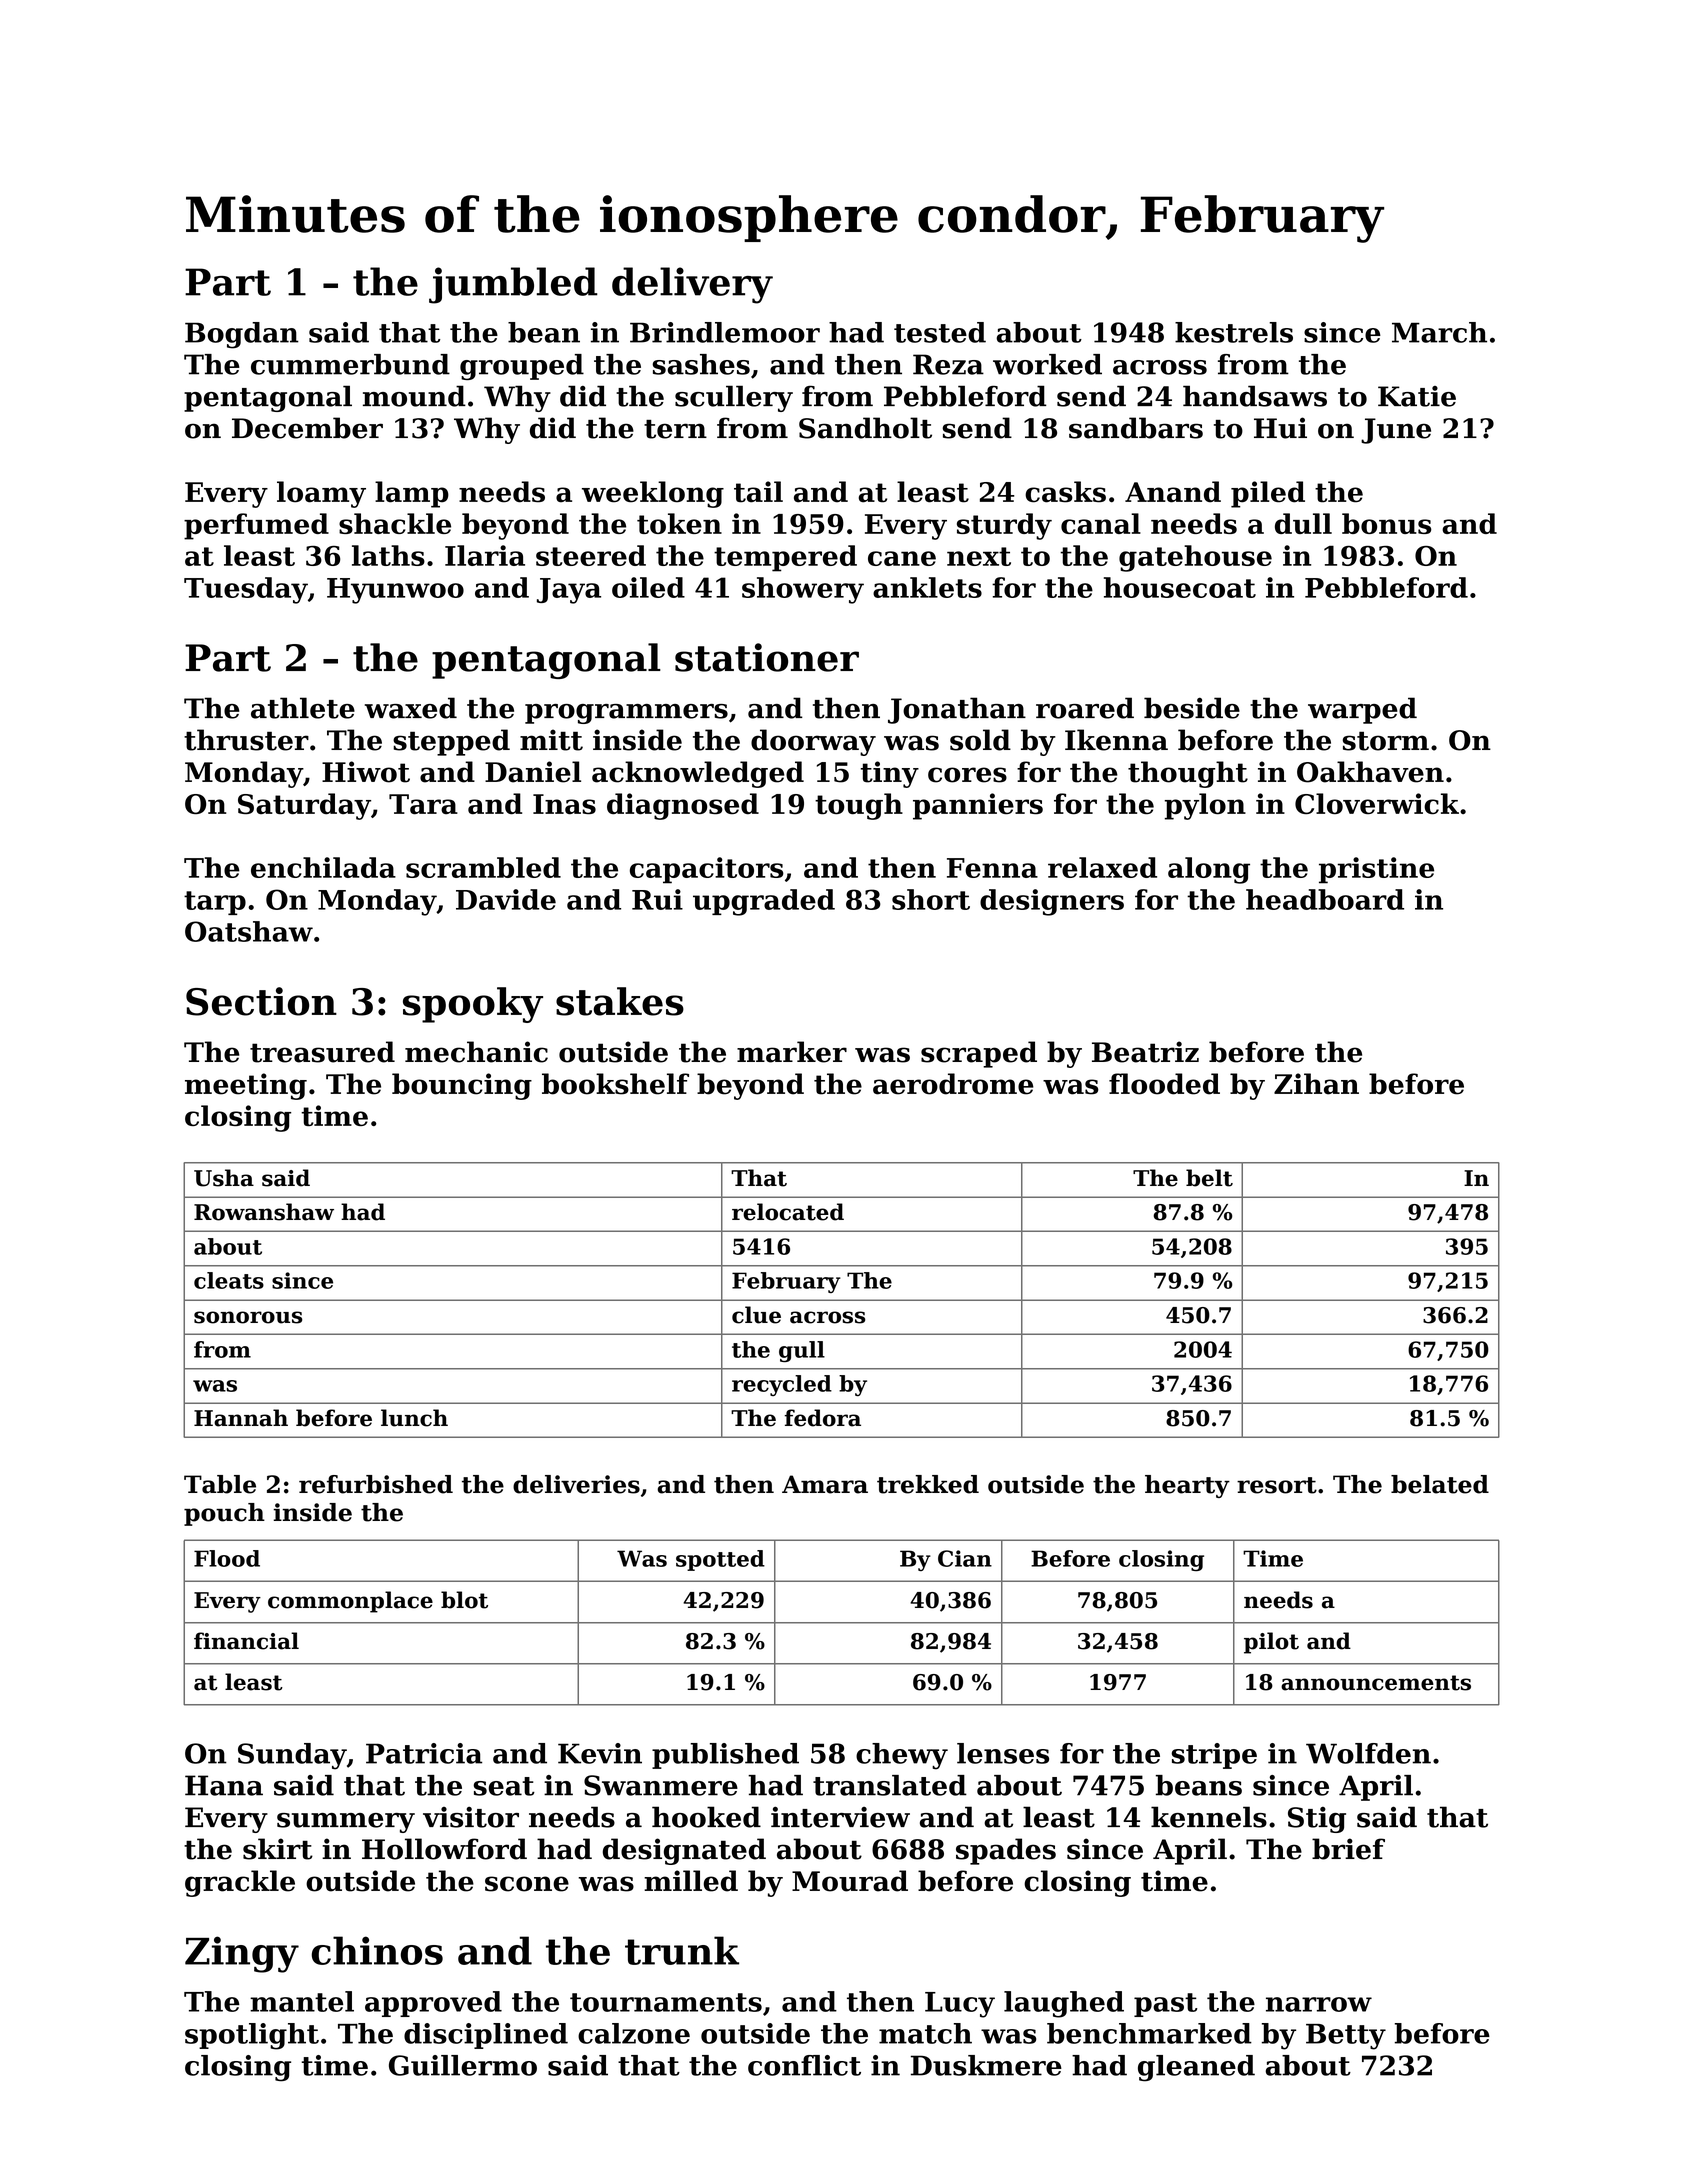 The width and height of the image is (1683, 2178). Describe the element at coordinates (414, 1418) in the image. I see `lunch` at that location.
